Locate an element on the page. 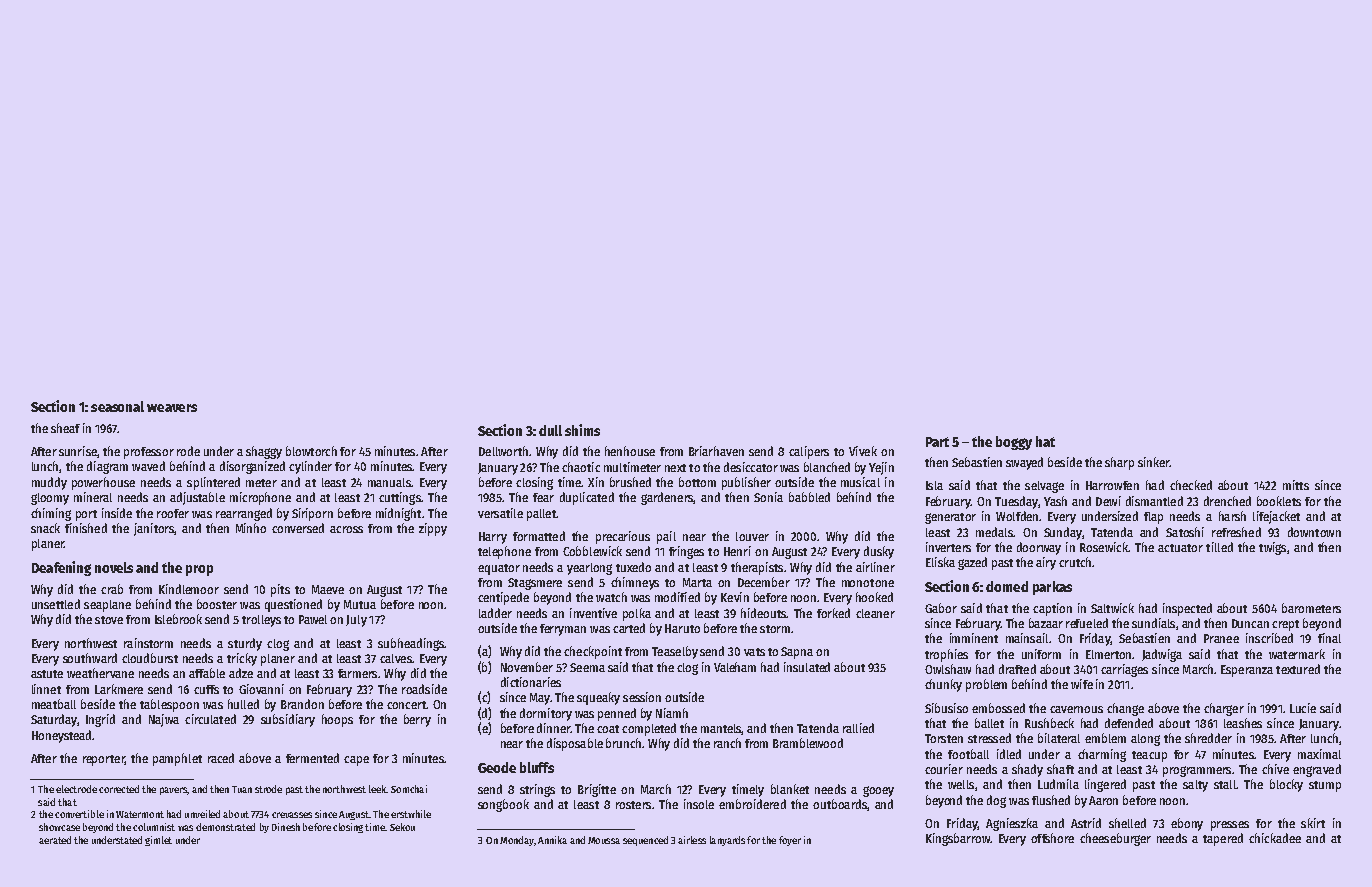  tilled is located at coordinates (1219, 547).
